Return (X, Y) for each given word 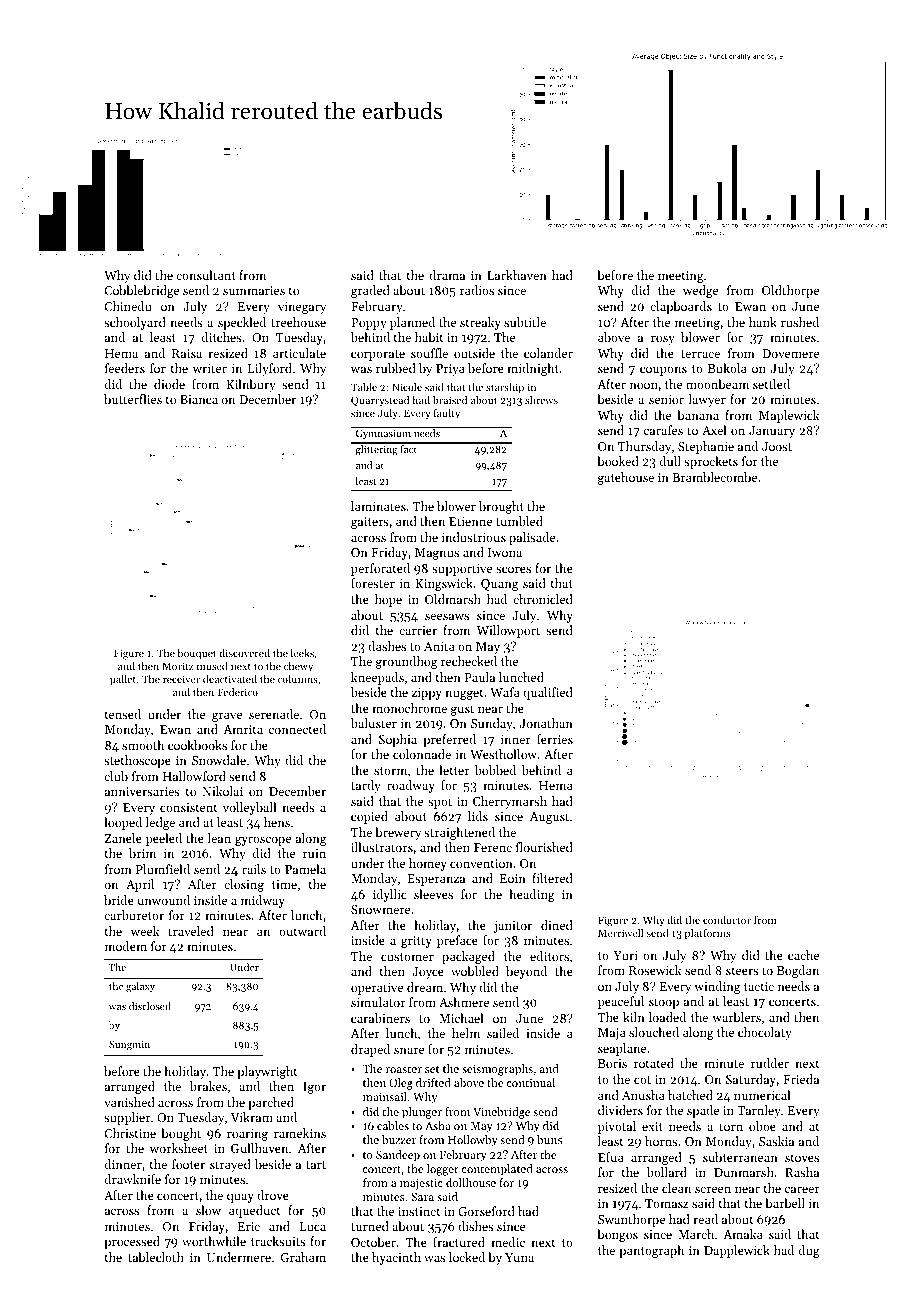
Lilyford (270, 369)
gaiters (370, 523)
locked (467, 1257)
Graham (303, 1257)
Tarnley (759, 1111)
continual (531, 1082)
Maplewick (789, 416)
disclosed (150, 1006)
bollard (667, 1172)
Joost (777, 446)
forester (373, 583)
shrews (541, 400)
